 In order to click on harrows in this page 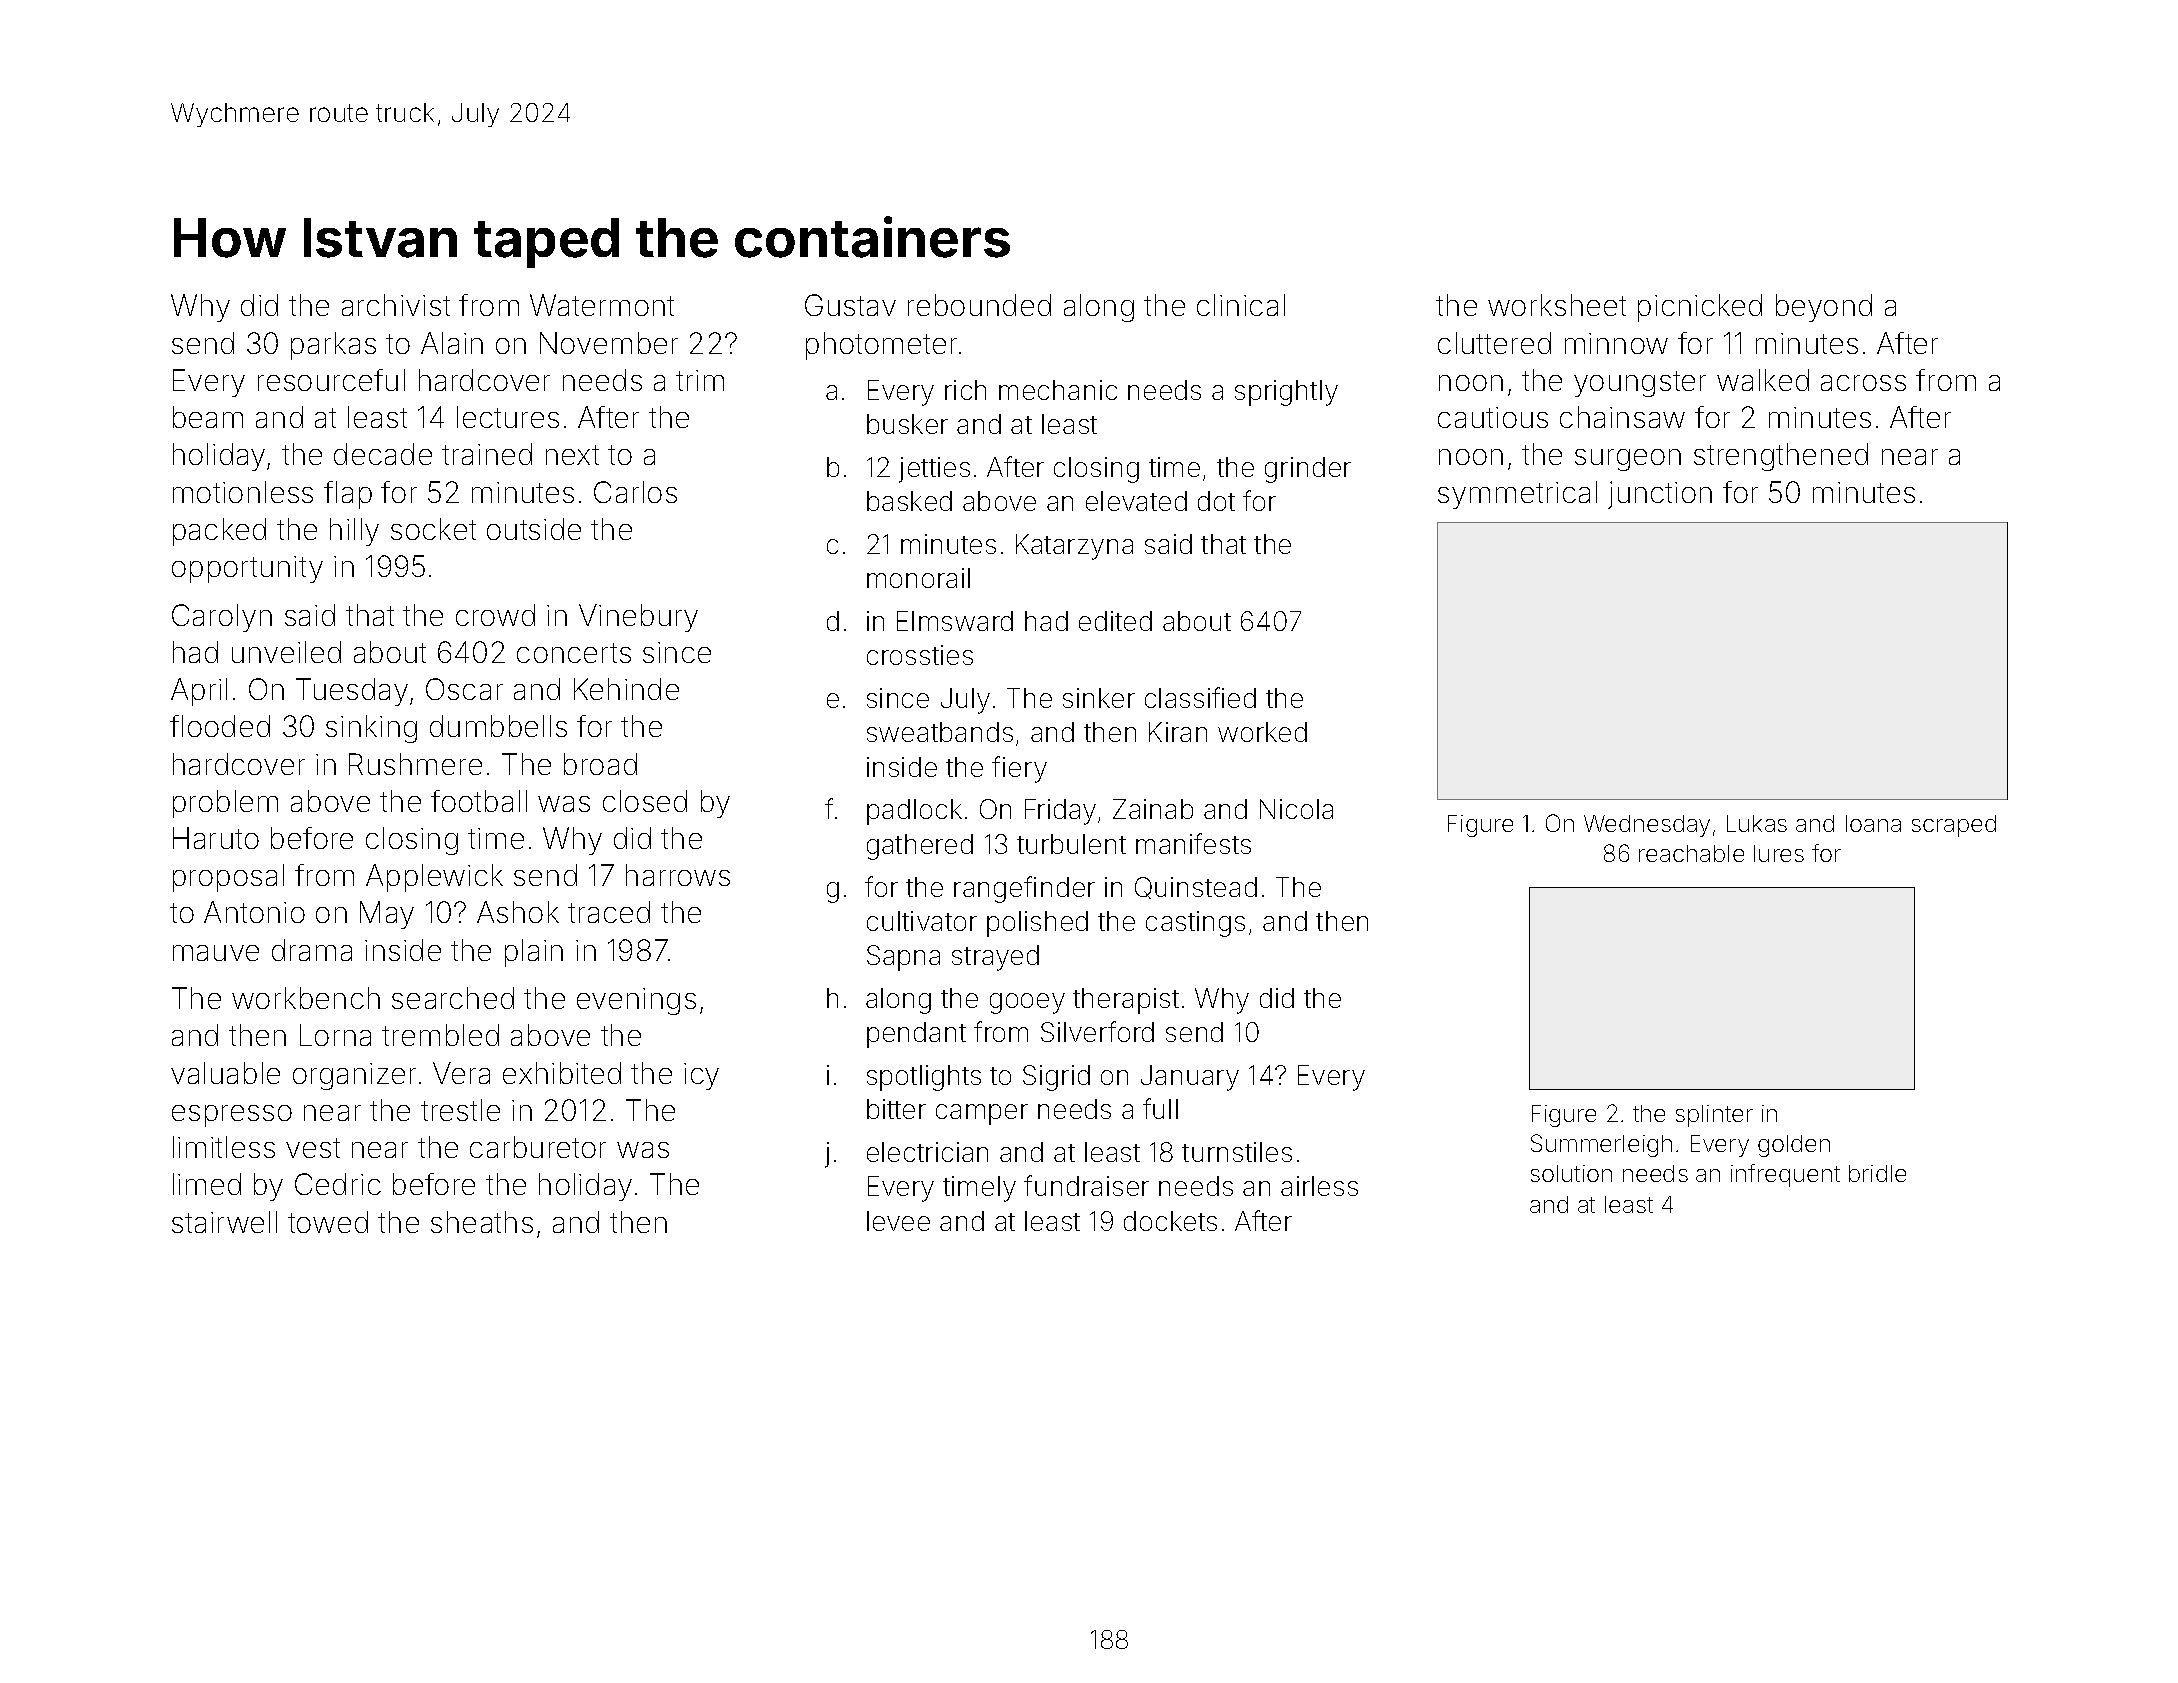, I will do `click(678, 875)`.
